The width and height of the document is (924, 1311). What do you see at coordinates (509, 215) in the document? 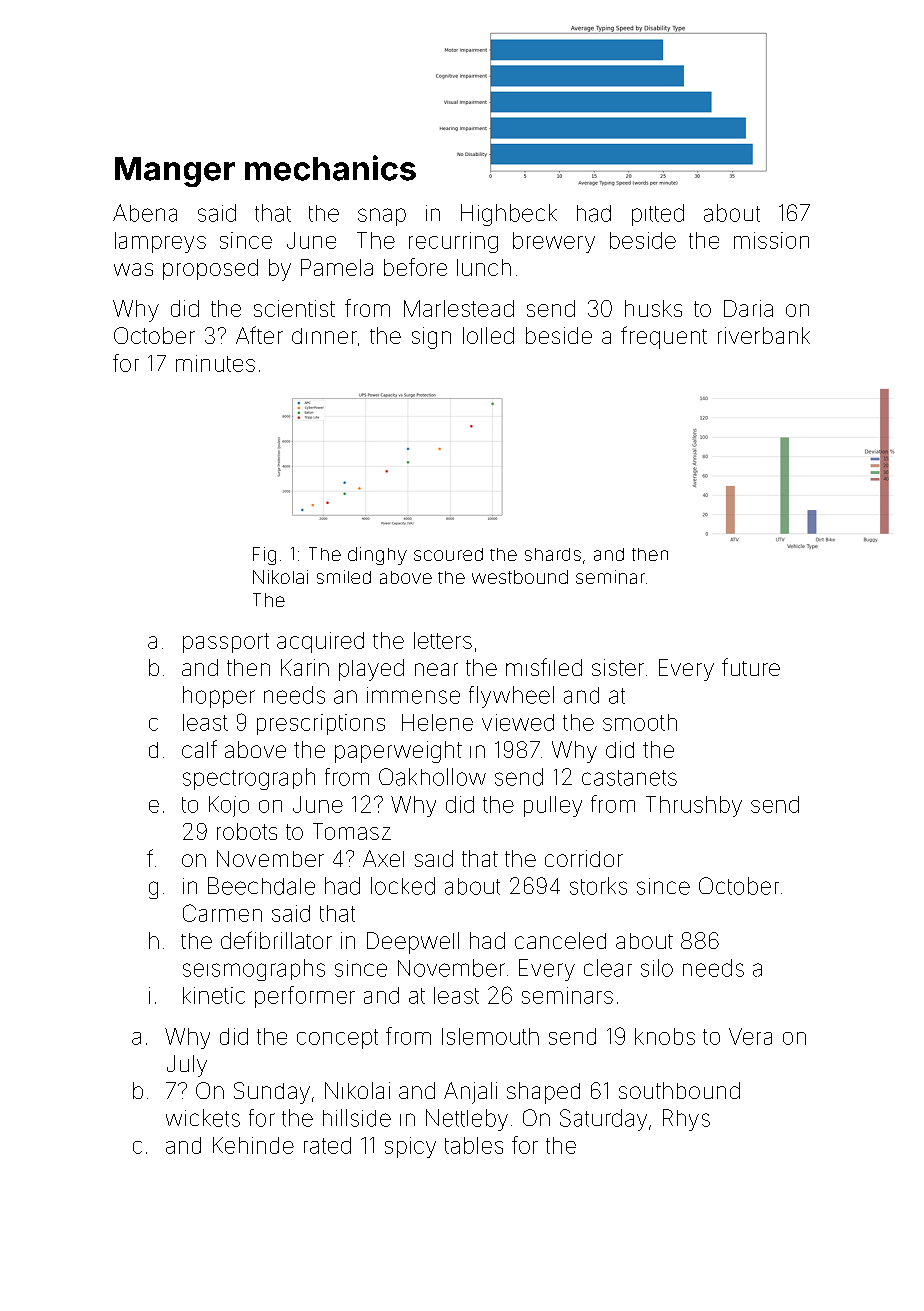
I see `Highbeck` at bounding box center [509, 215].
